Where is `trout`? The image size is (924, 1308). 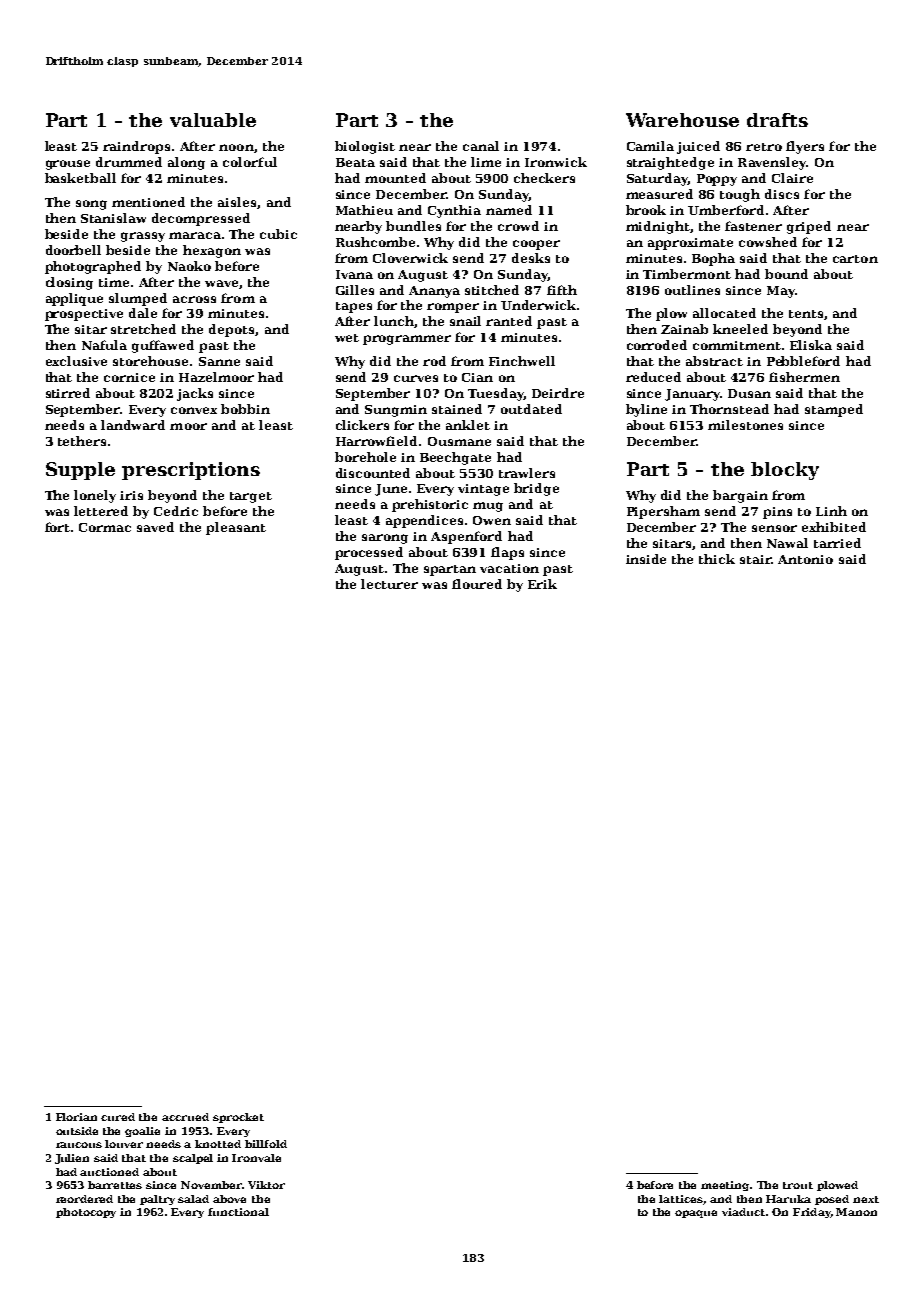
trout is located at coordinates (798, 1185).
